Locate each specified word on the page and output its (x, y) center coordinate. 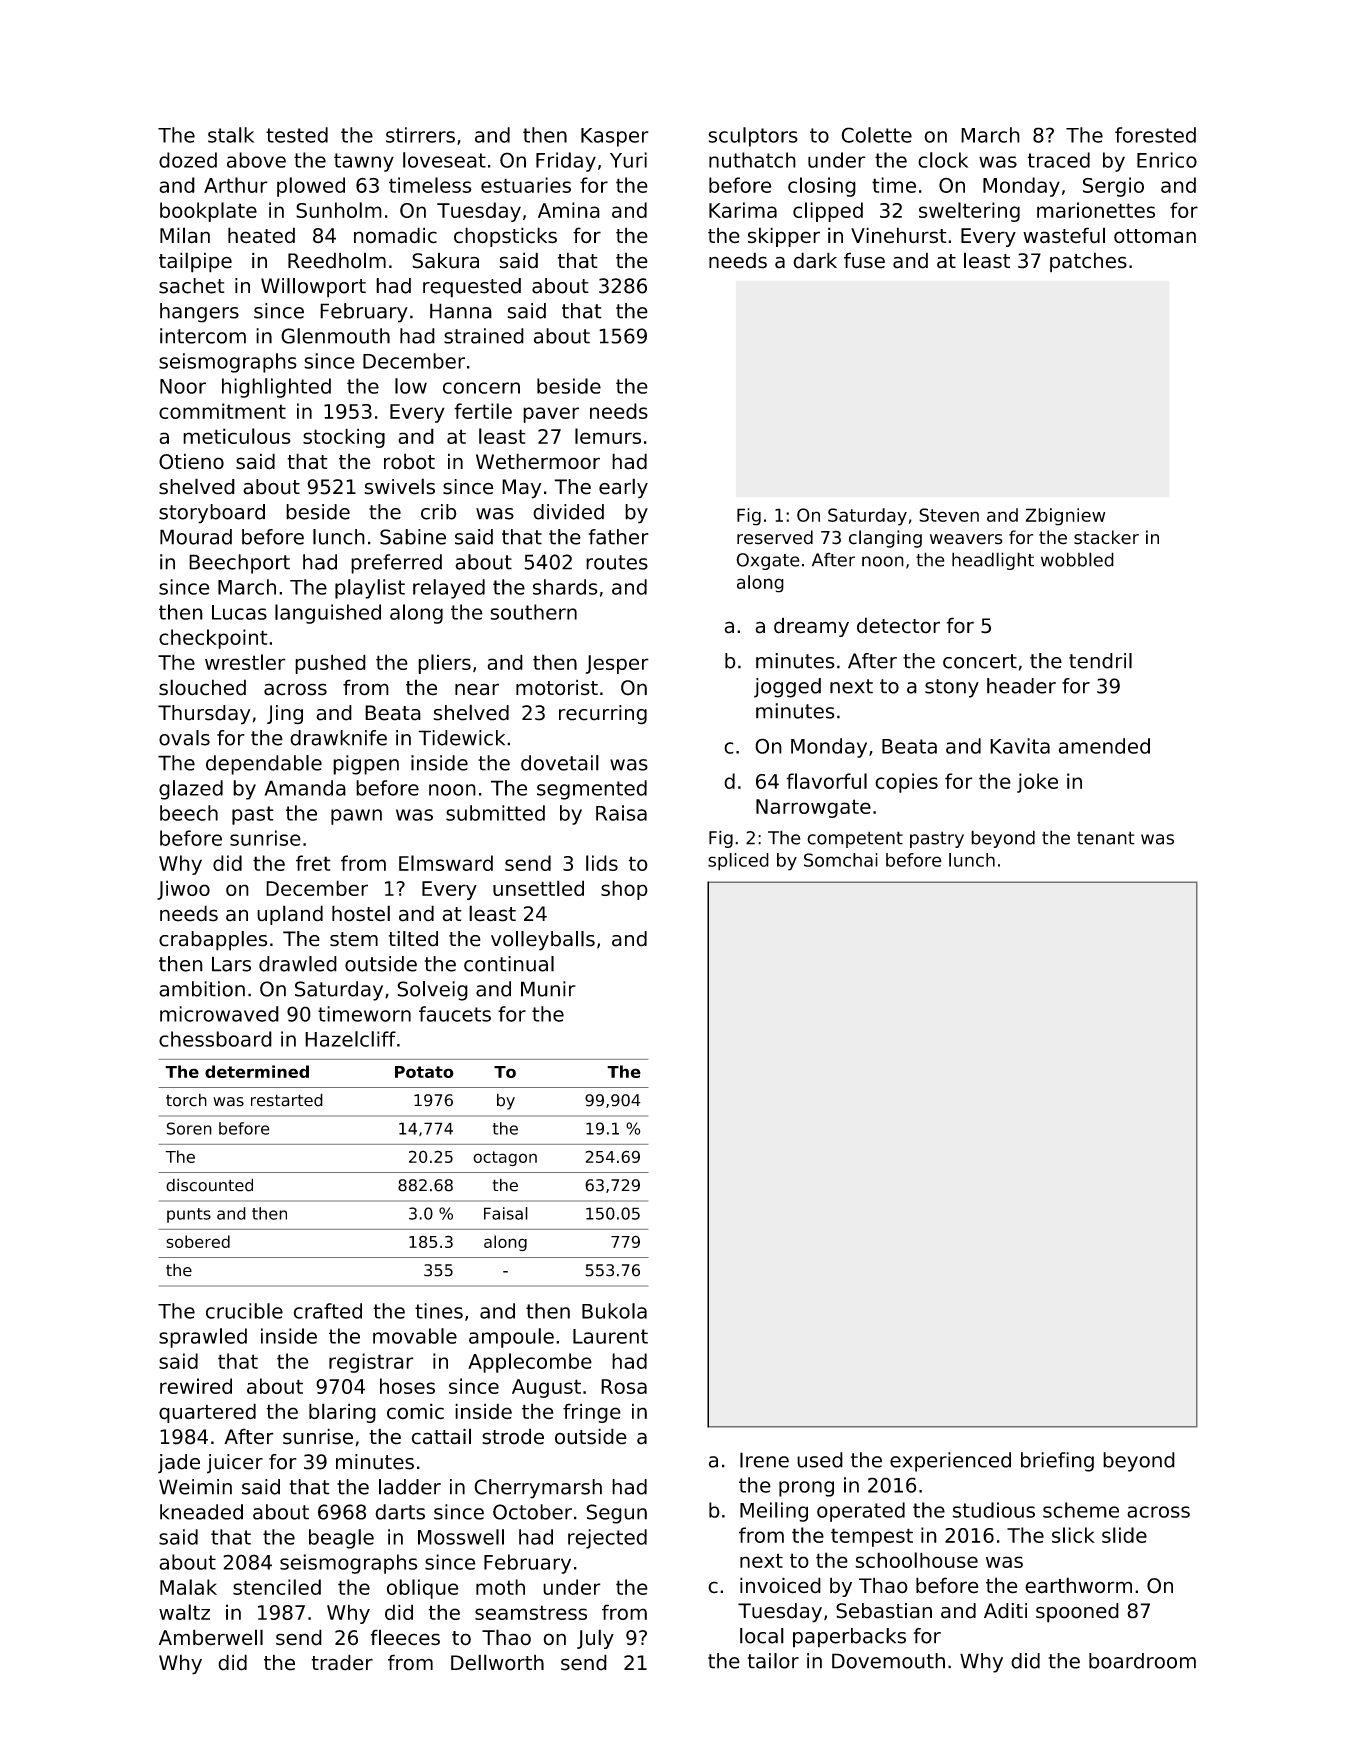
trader (342, 1662)
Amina (569, 210)
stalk (231, 135)
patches (1088, 262)
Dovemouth (888, 1661)
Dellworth (497, 1662)
